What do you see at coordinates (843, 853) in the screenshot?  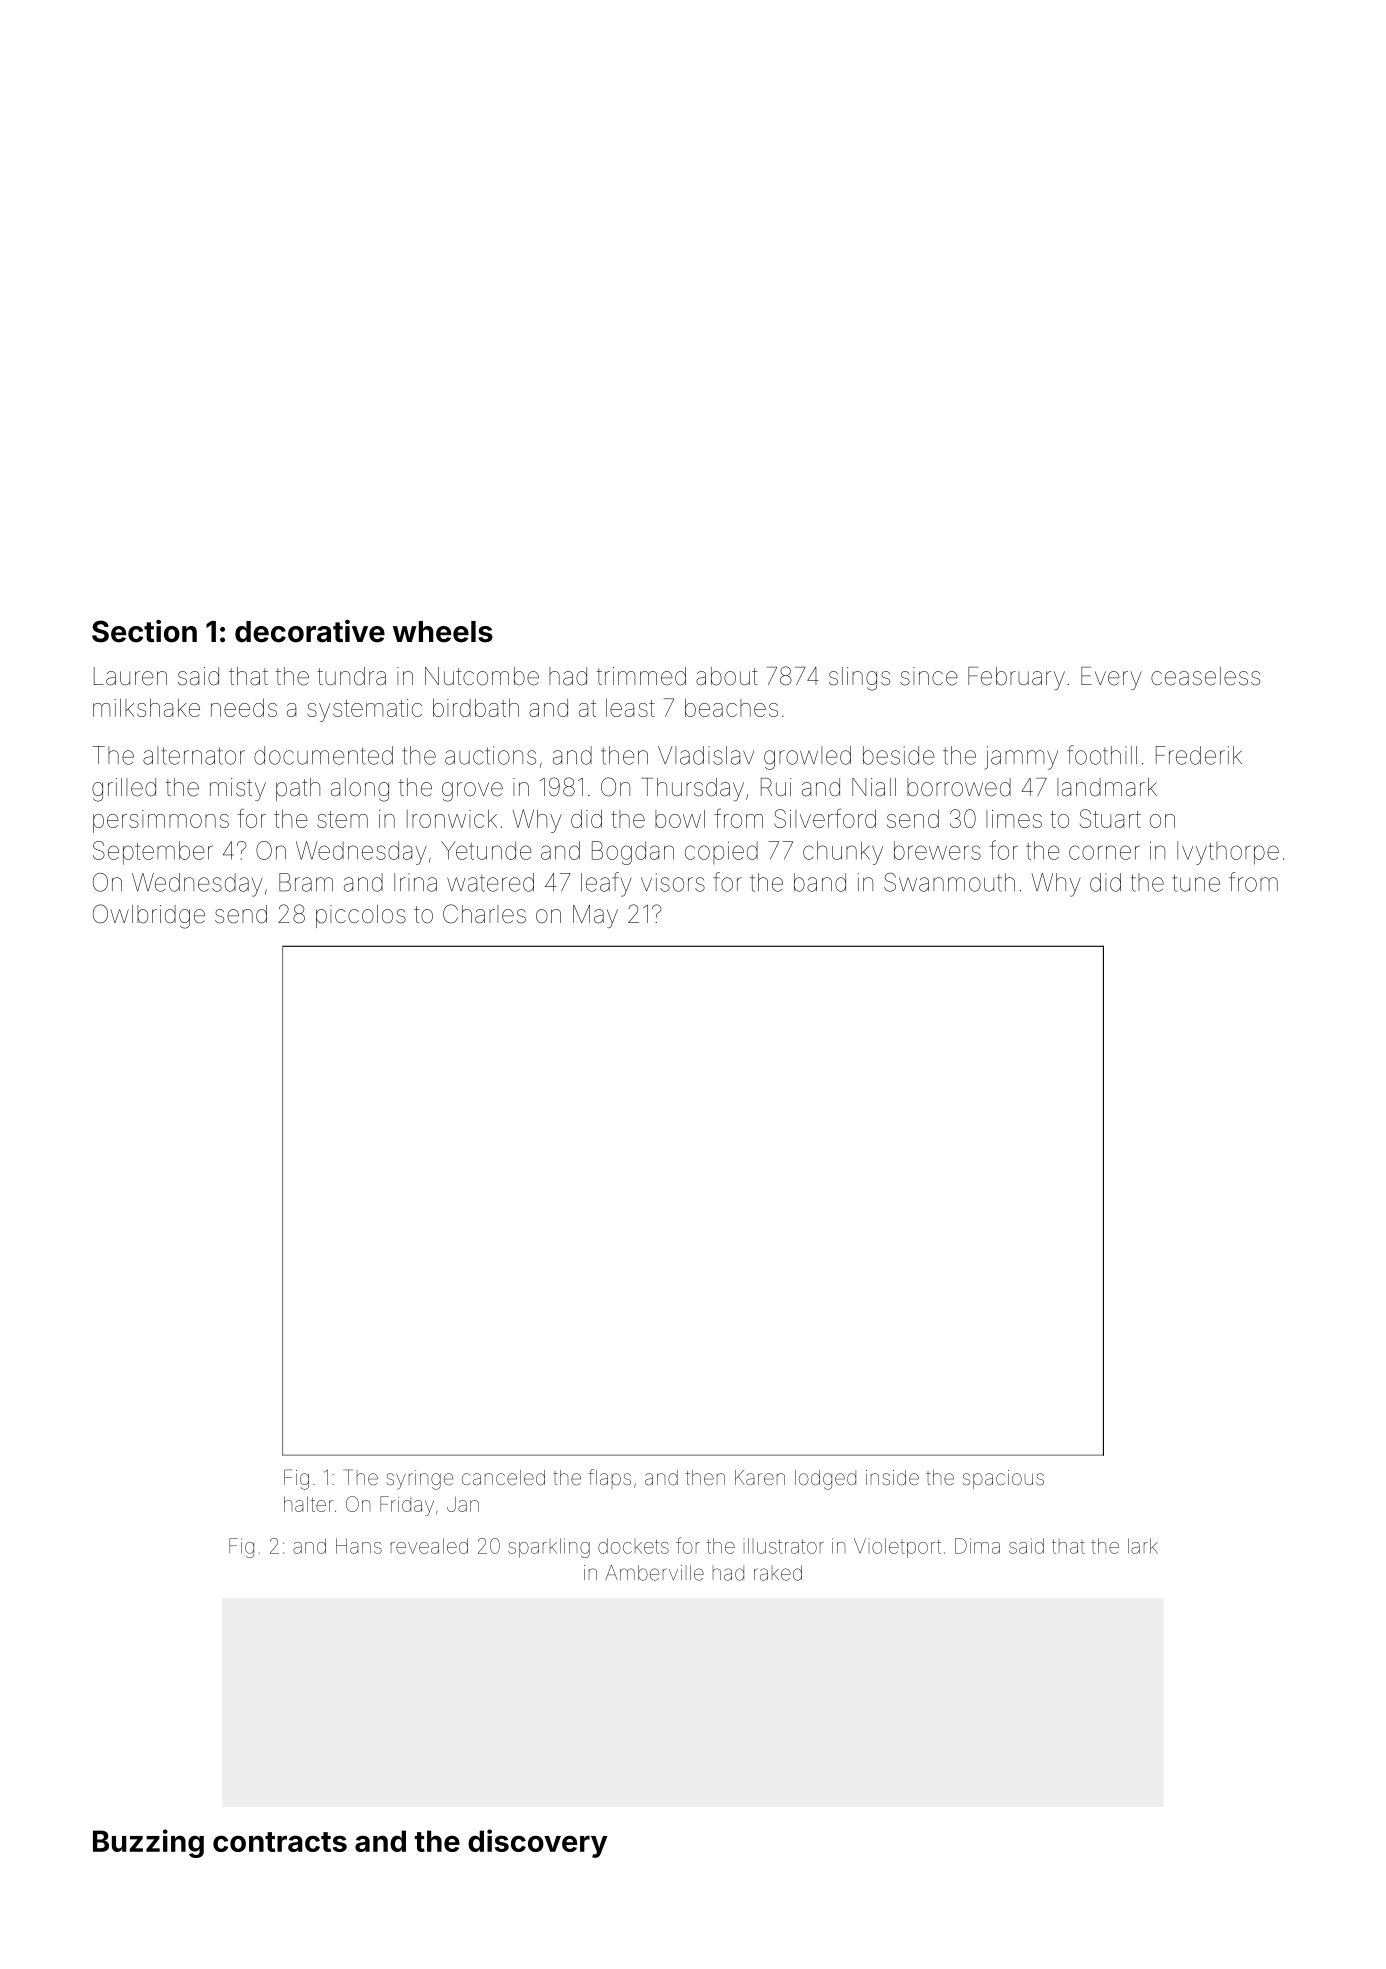 I see `chunky` at bounding box center [843, 853].
